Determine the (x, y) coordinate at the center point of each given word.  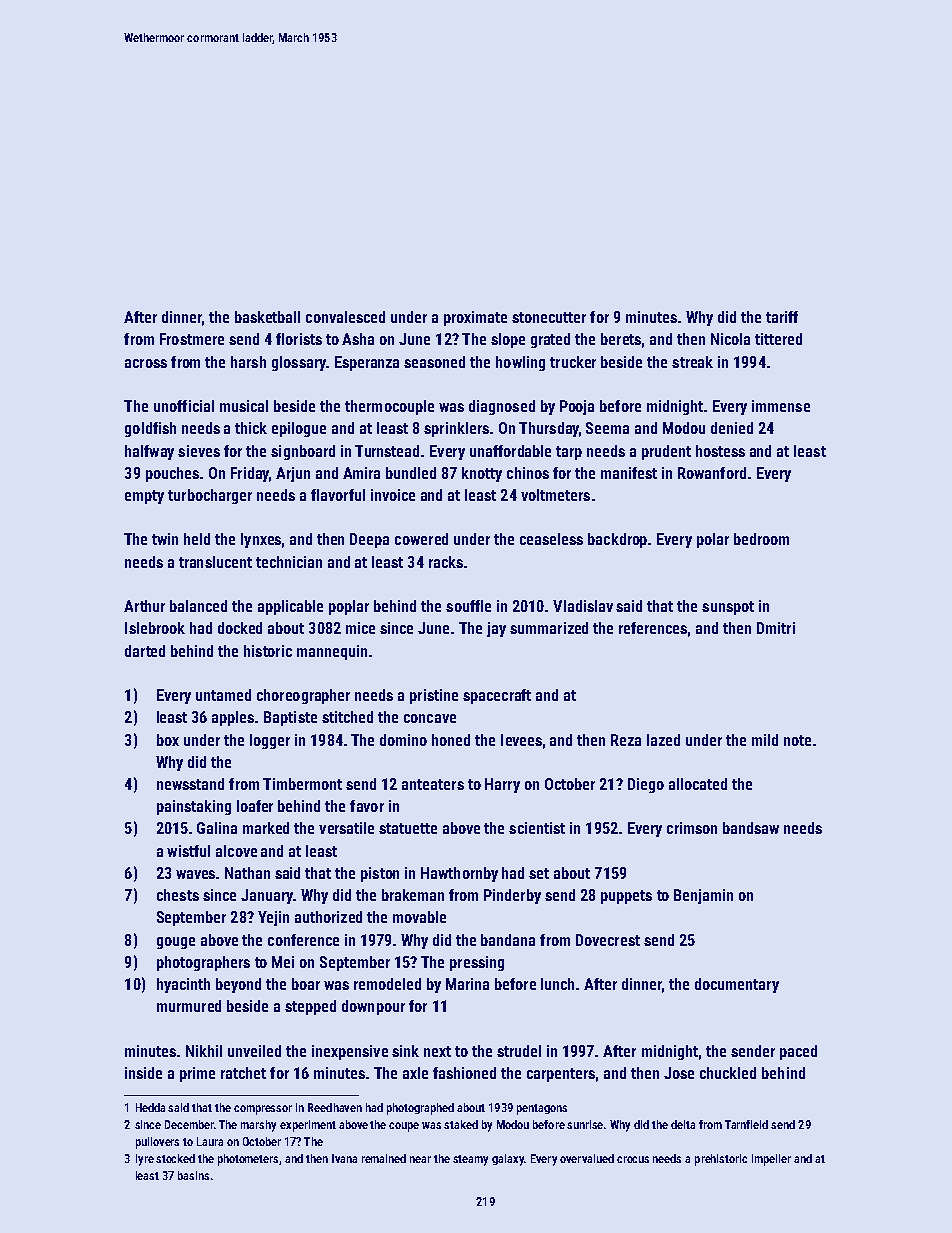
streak (692, 362)
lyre (145, 1160)
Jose (679, 1073)
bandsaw (751, 828)
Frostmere (192, 339)
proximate (475, 318)
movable (419, 917)
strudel (519, 1051)
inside (143, 1073)
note (797, 740)
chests (178, 895)
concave (430, 718)
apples (233, 718)
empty (144, 497)
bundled (411, 473)
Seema (607, 428)
